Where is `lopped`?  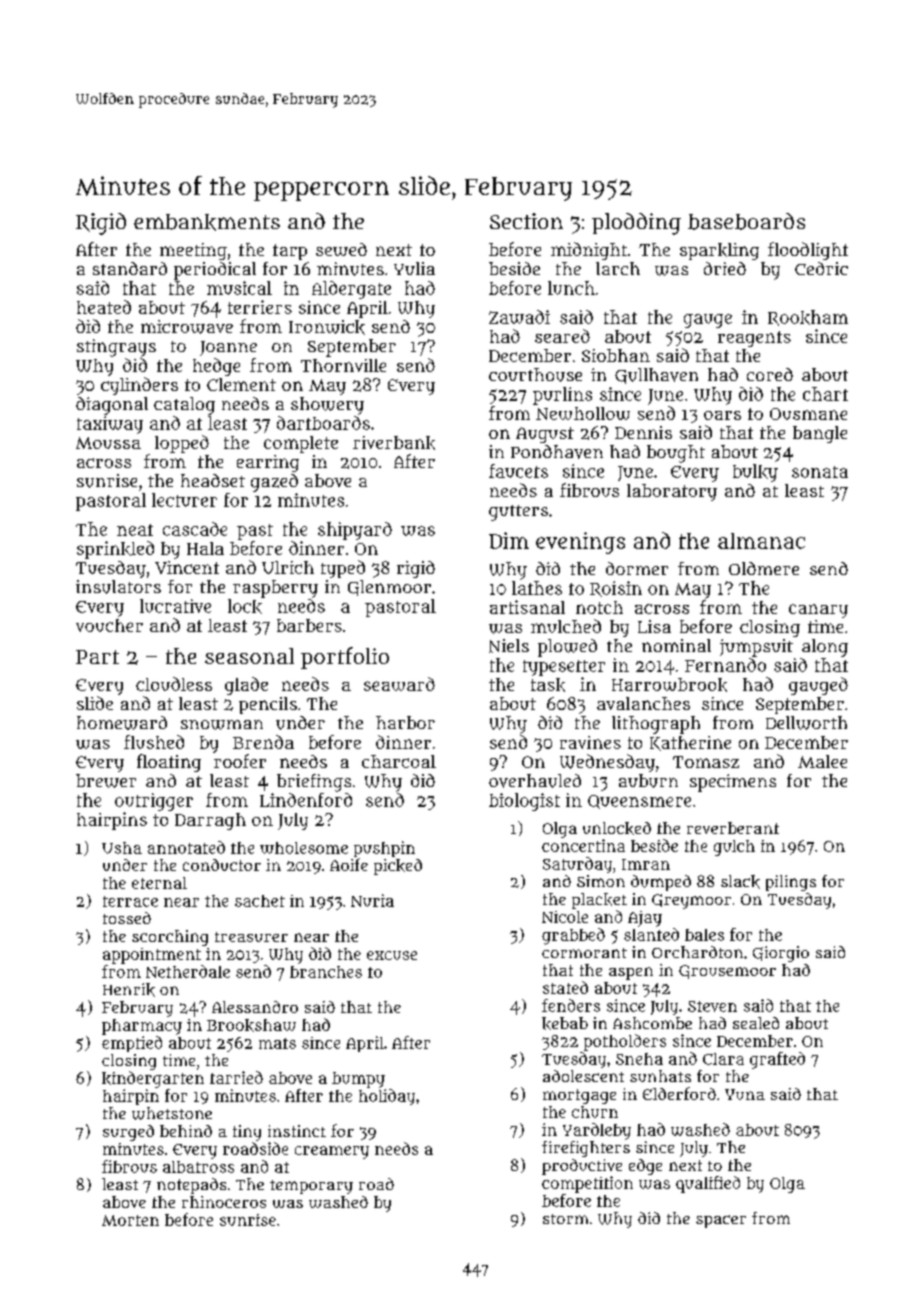
lopped is located at coordinates (182, 444).
